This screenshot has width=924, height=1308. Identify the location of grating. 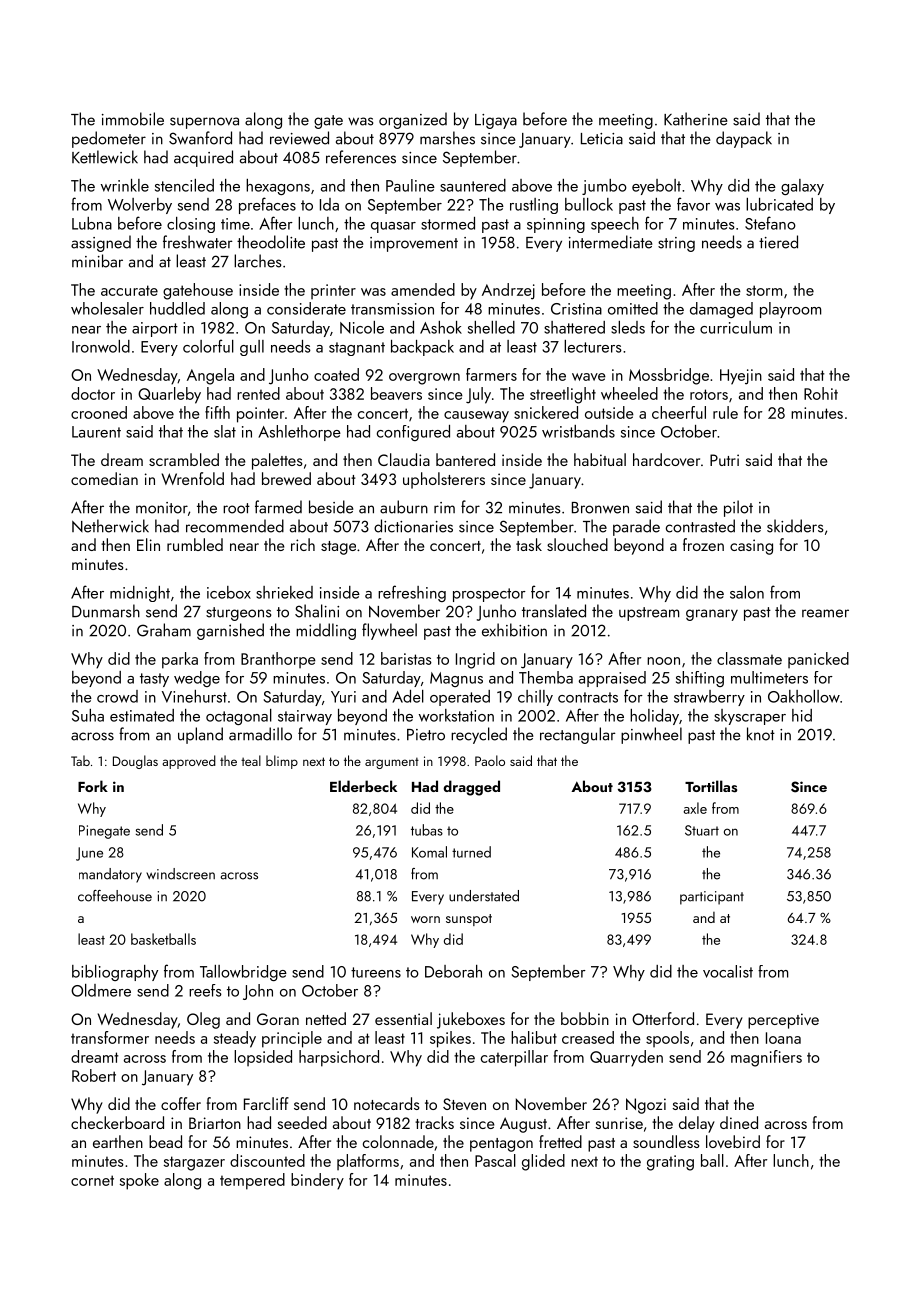
(670, 1163).
